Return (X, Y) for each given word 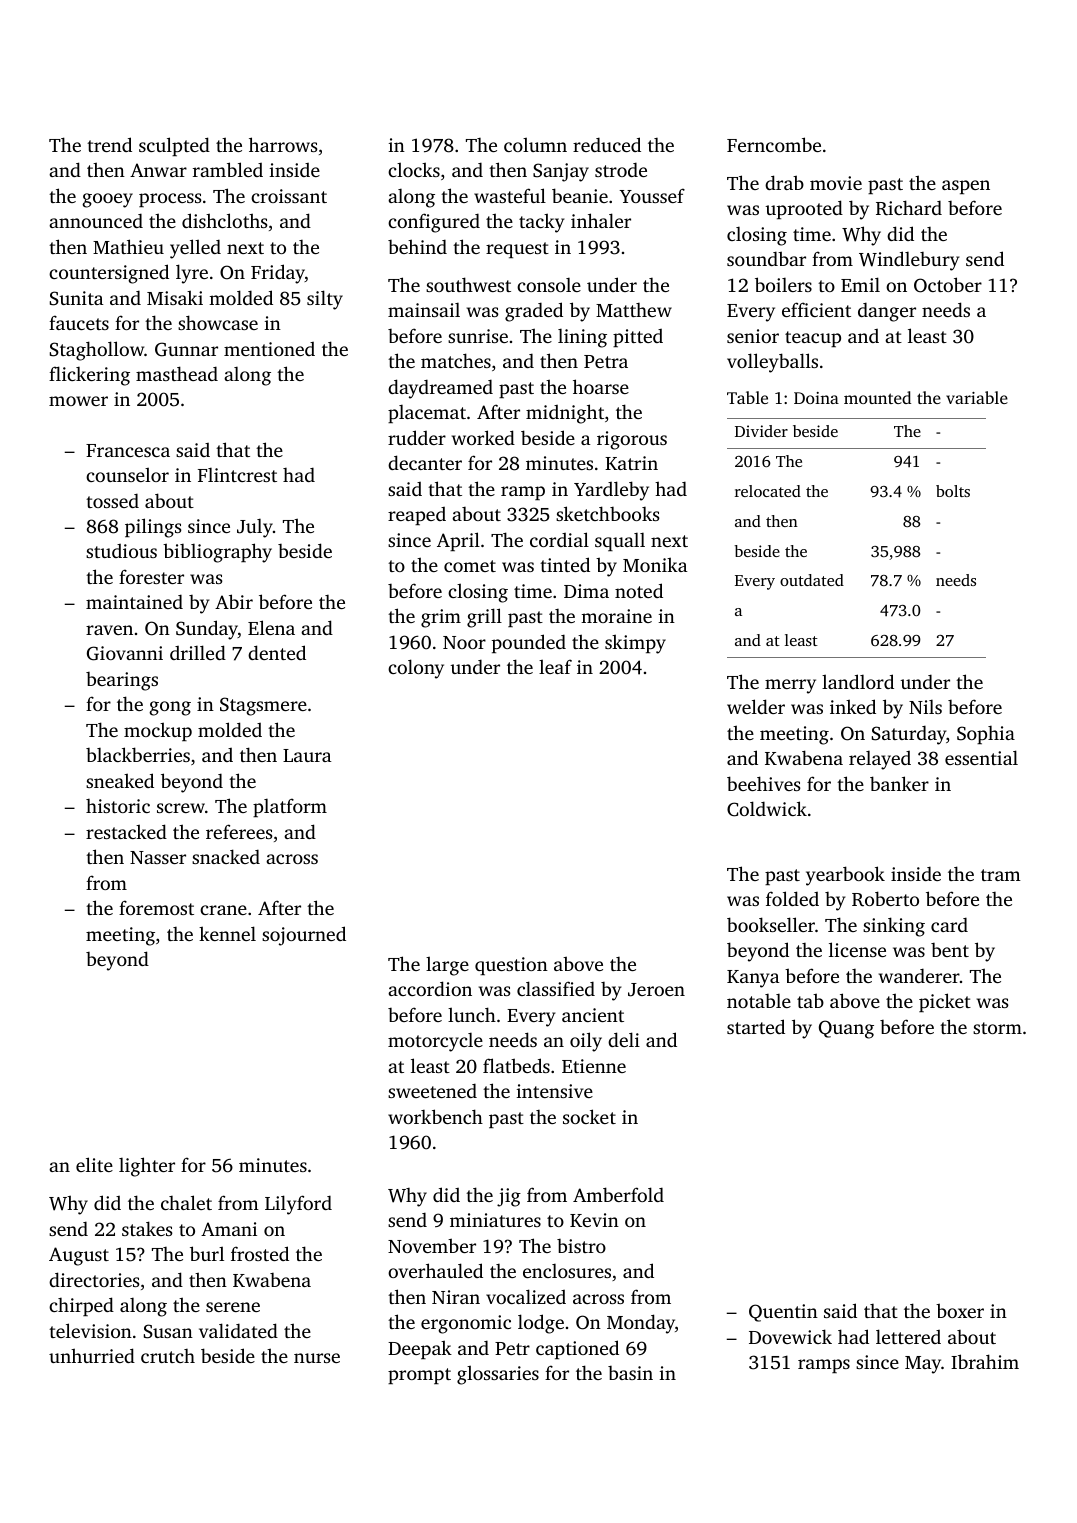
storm (997, 1028)
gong (170, 708)
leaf (555, 666)
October (948, 285)
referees (239, 831)
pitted (638, 338)
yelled (195, 249)
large (447, 966)
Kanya (753, 979)
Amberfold (618, 1194)
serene (233, 1307)
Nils (925, 707)
